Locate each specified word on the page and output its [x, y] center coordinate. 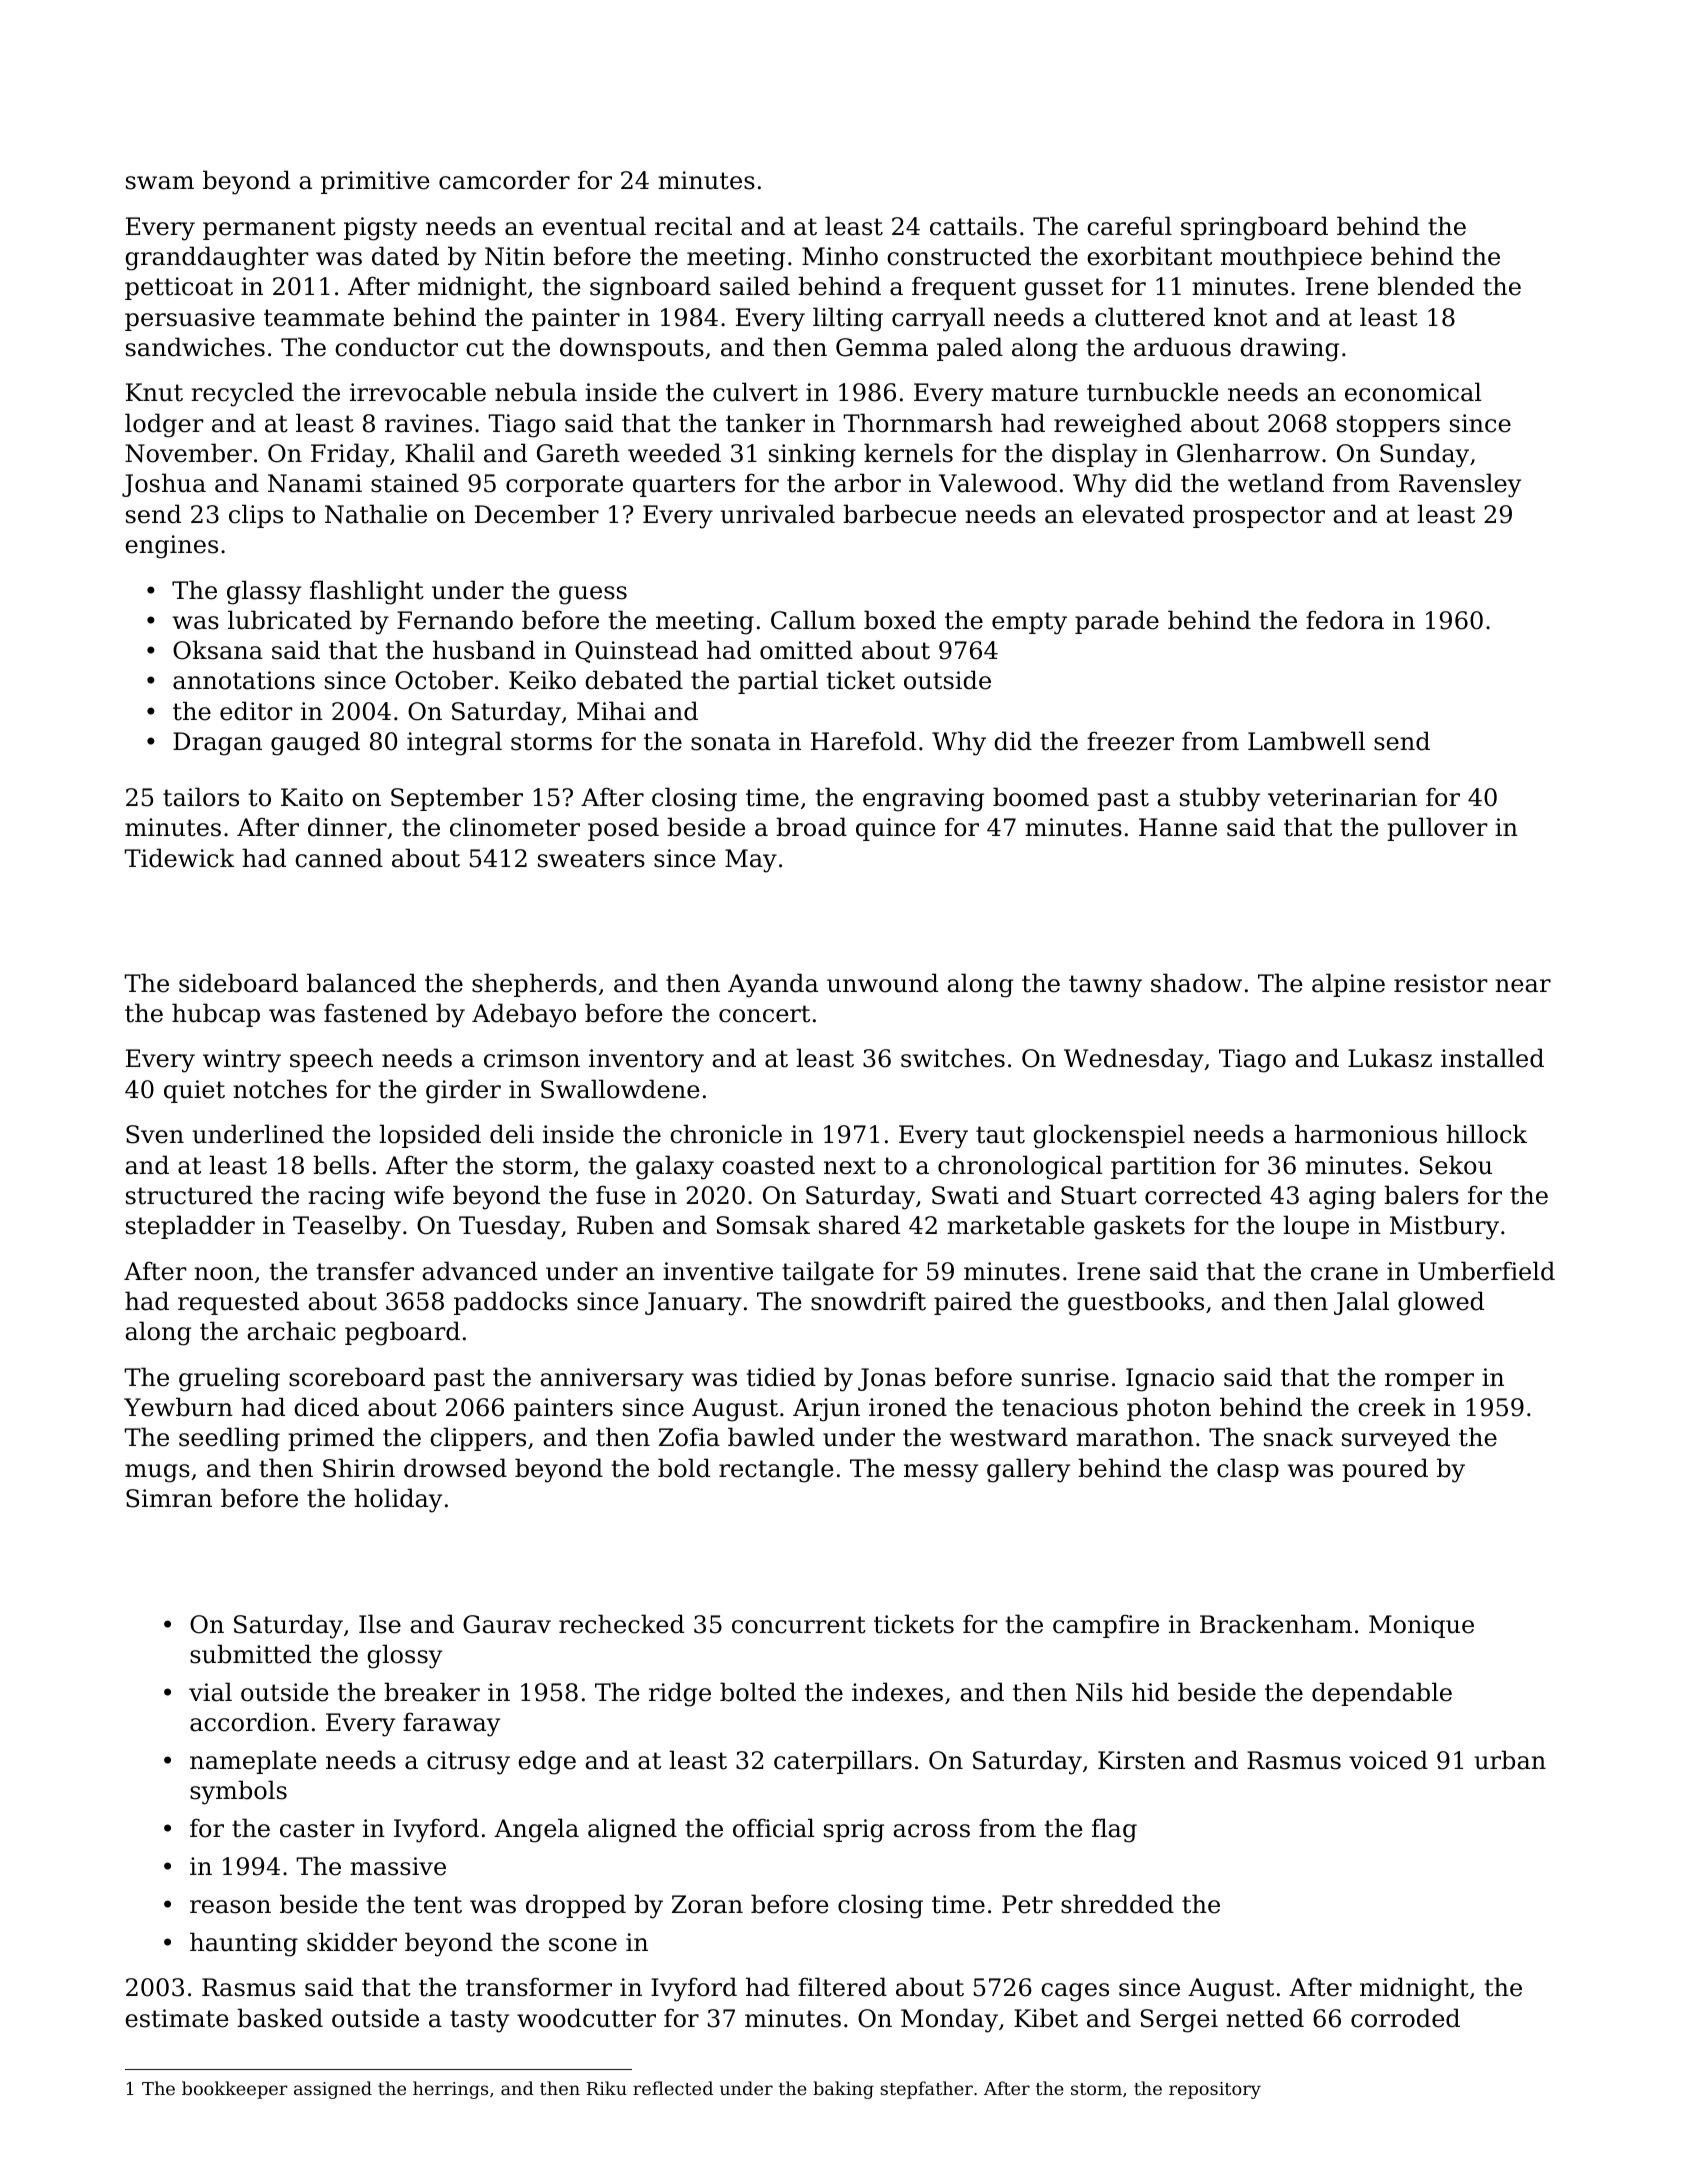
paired [973, 1303]
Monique [1421, 1626]
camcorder [504, 180]
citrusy [468, 1763]
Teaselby [347, 1227]
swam [160, 183]
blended [1426, 286]
